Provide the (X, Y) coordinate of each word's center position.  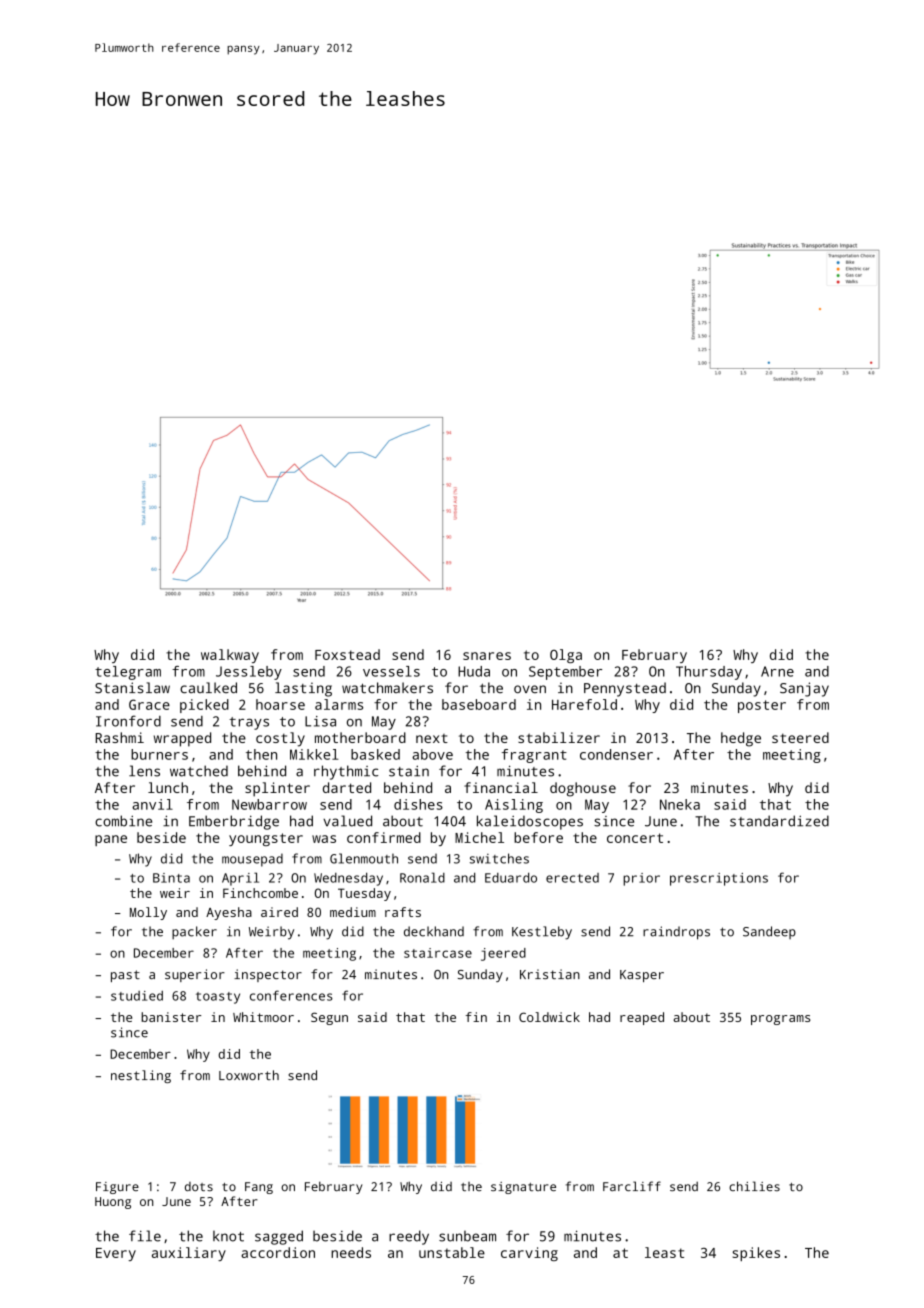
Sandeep (769, 932)
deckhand (434, 931)
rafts (403, 912)
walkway (230, 656)
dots (199, 1186)
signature (523, 1188)
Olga (566, 656)
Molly (148, 913)
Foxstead (347, 654)
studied (137, 996)
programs (780, 1020)
